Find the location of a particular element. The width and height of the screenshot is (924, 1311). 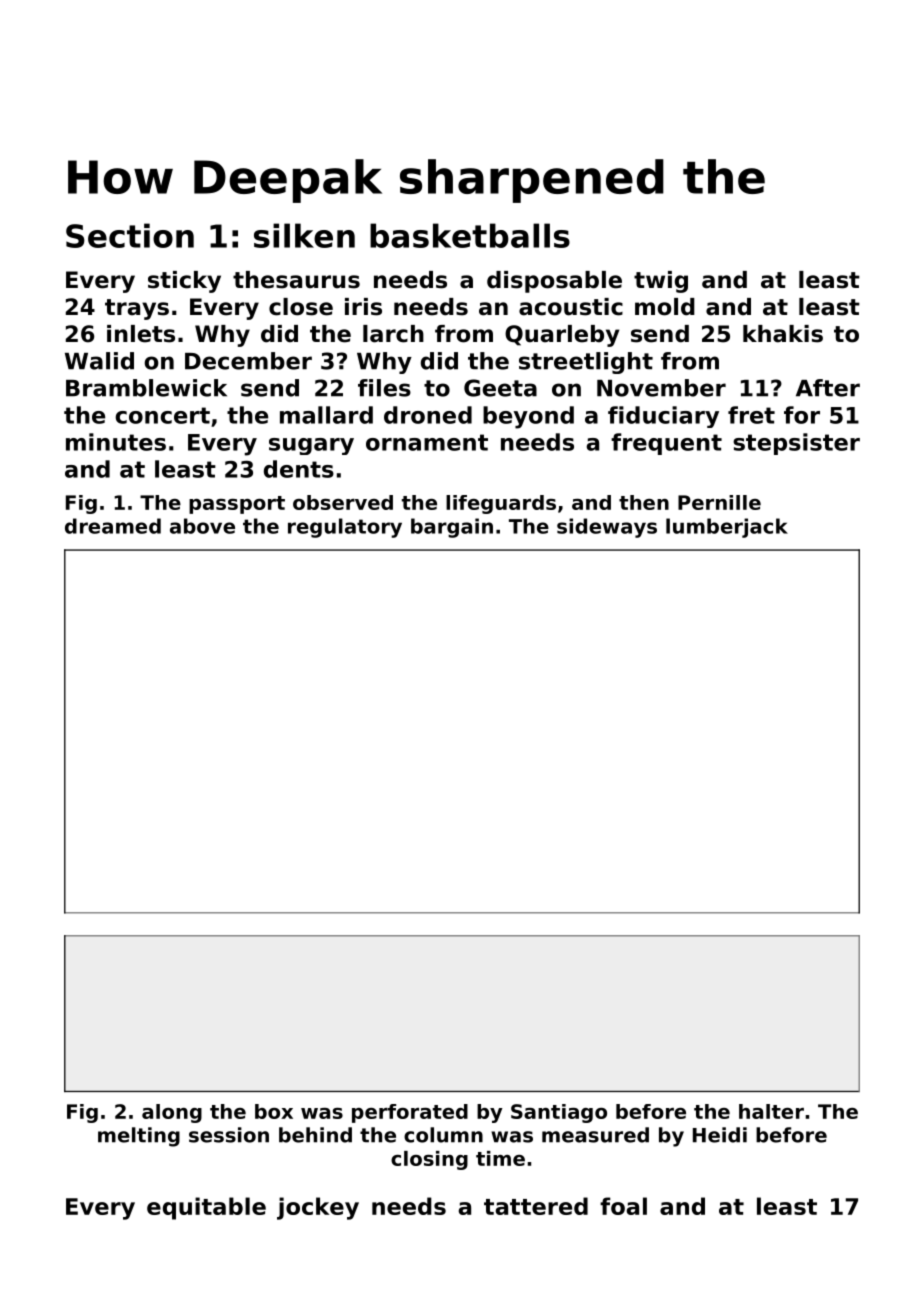

lumberjack is located at coordinates (727, 528).
